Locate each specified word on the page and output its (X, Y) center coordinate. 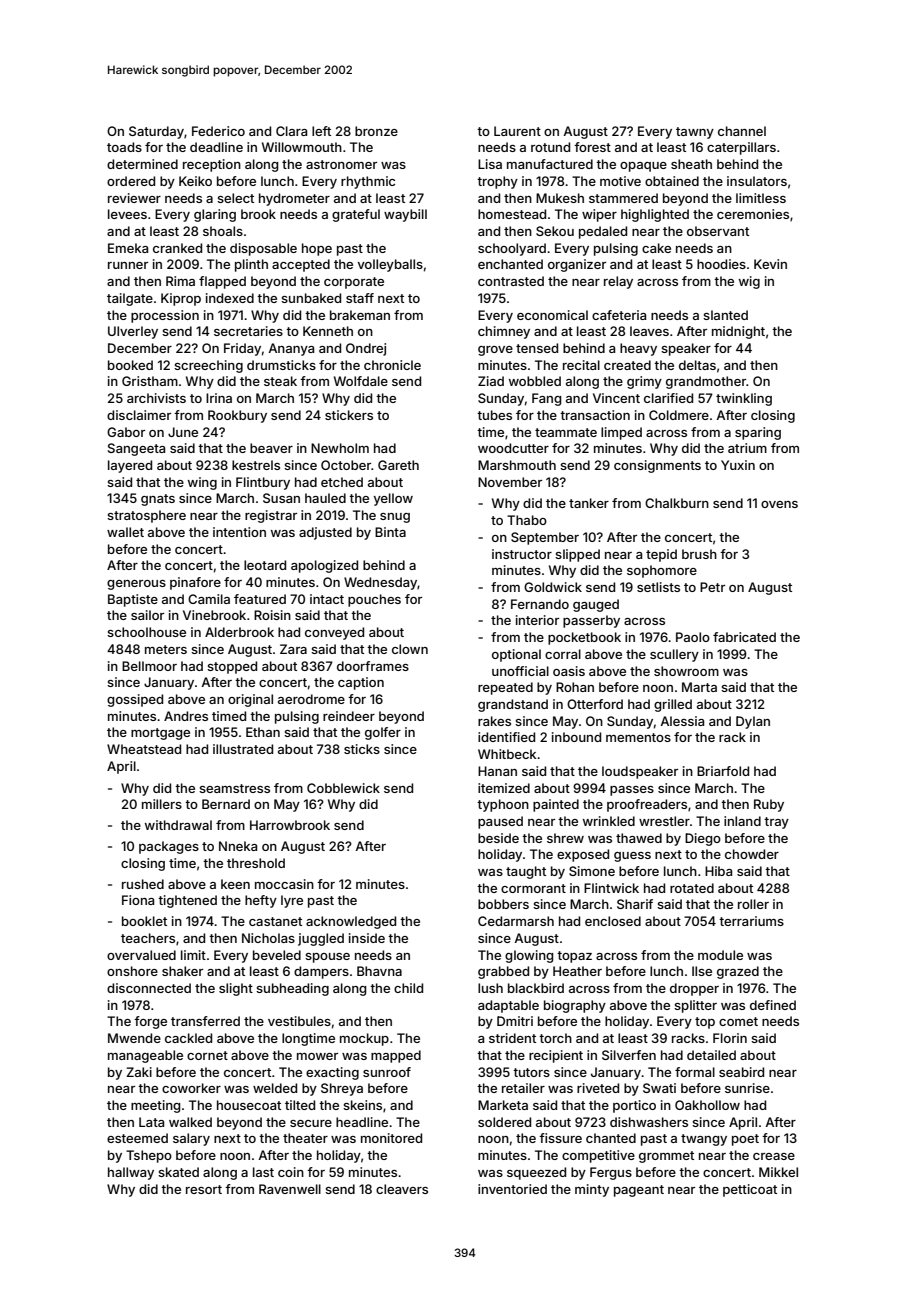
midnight (738, 332)
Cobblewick (343, 788)
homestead (512, 214)
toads (124, 147)
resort (204, 1189)
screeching (208, 366)
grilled (673, 705)
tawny (695, 133)
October (346, 465)
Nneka (238, 846)
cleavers (402, 1189)
